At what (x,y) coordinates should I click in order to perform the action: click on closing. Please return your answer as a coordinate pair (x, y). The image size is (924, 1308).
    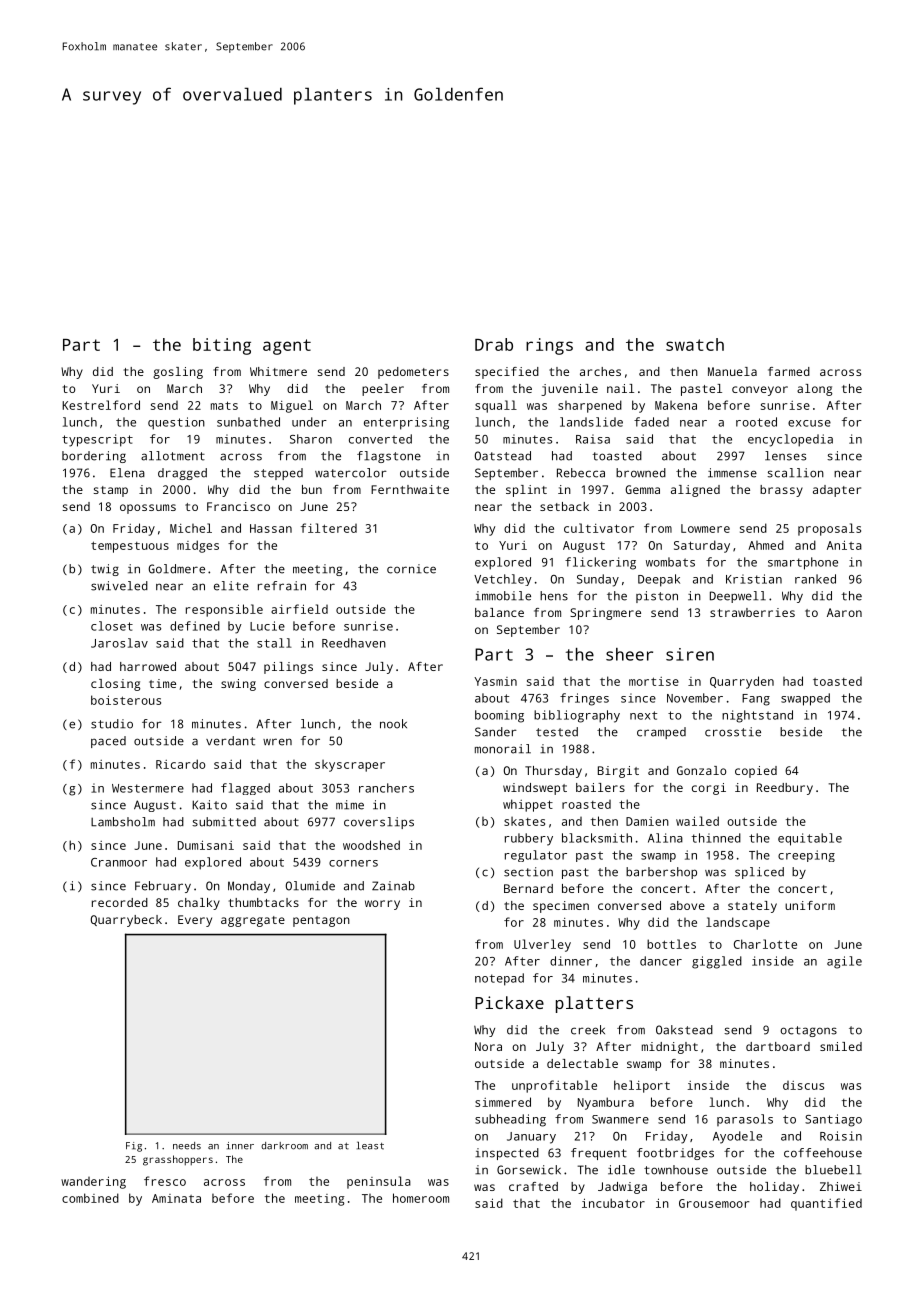
    Looking at the image, I should click on (115, 685).
